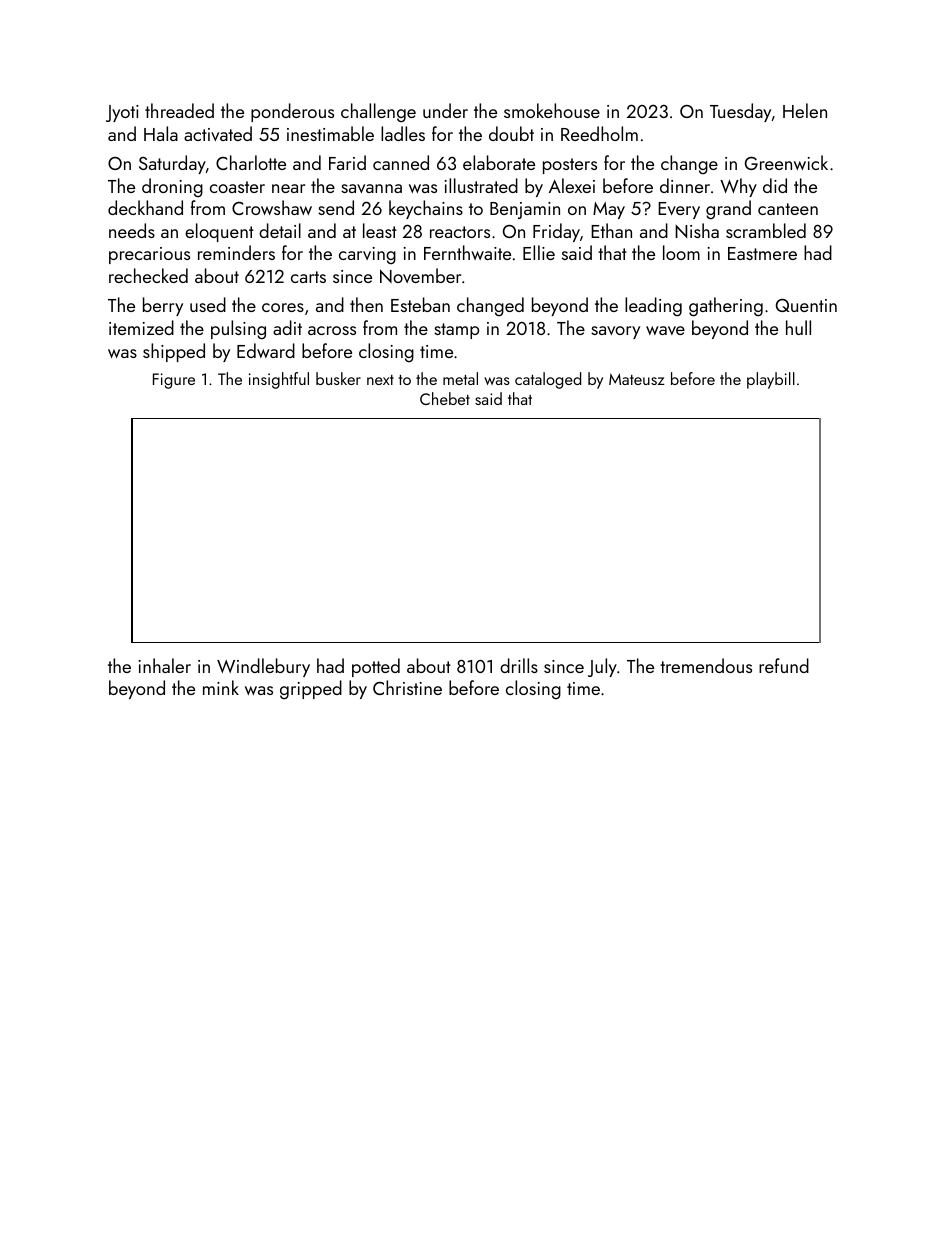 The image size is (952, 1233). I want to click on Helen, so click(805, 110).
